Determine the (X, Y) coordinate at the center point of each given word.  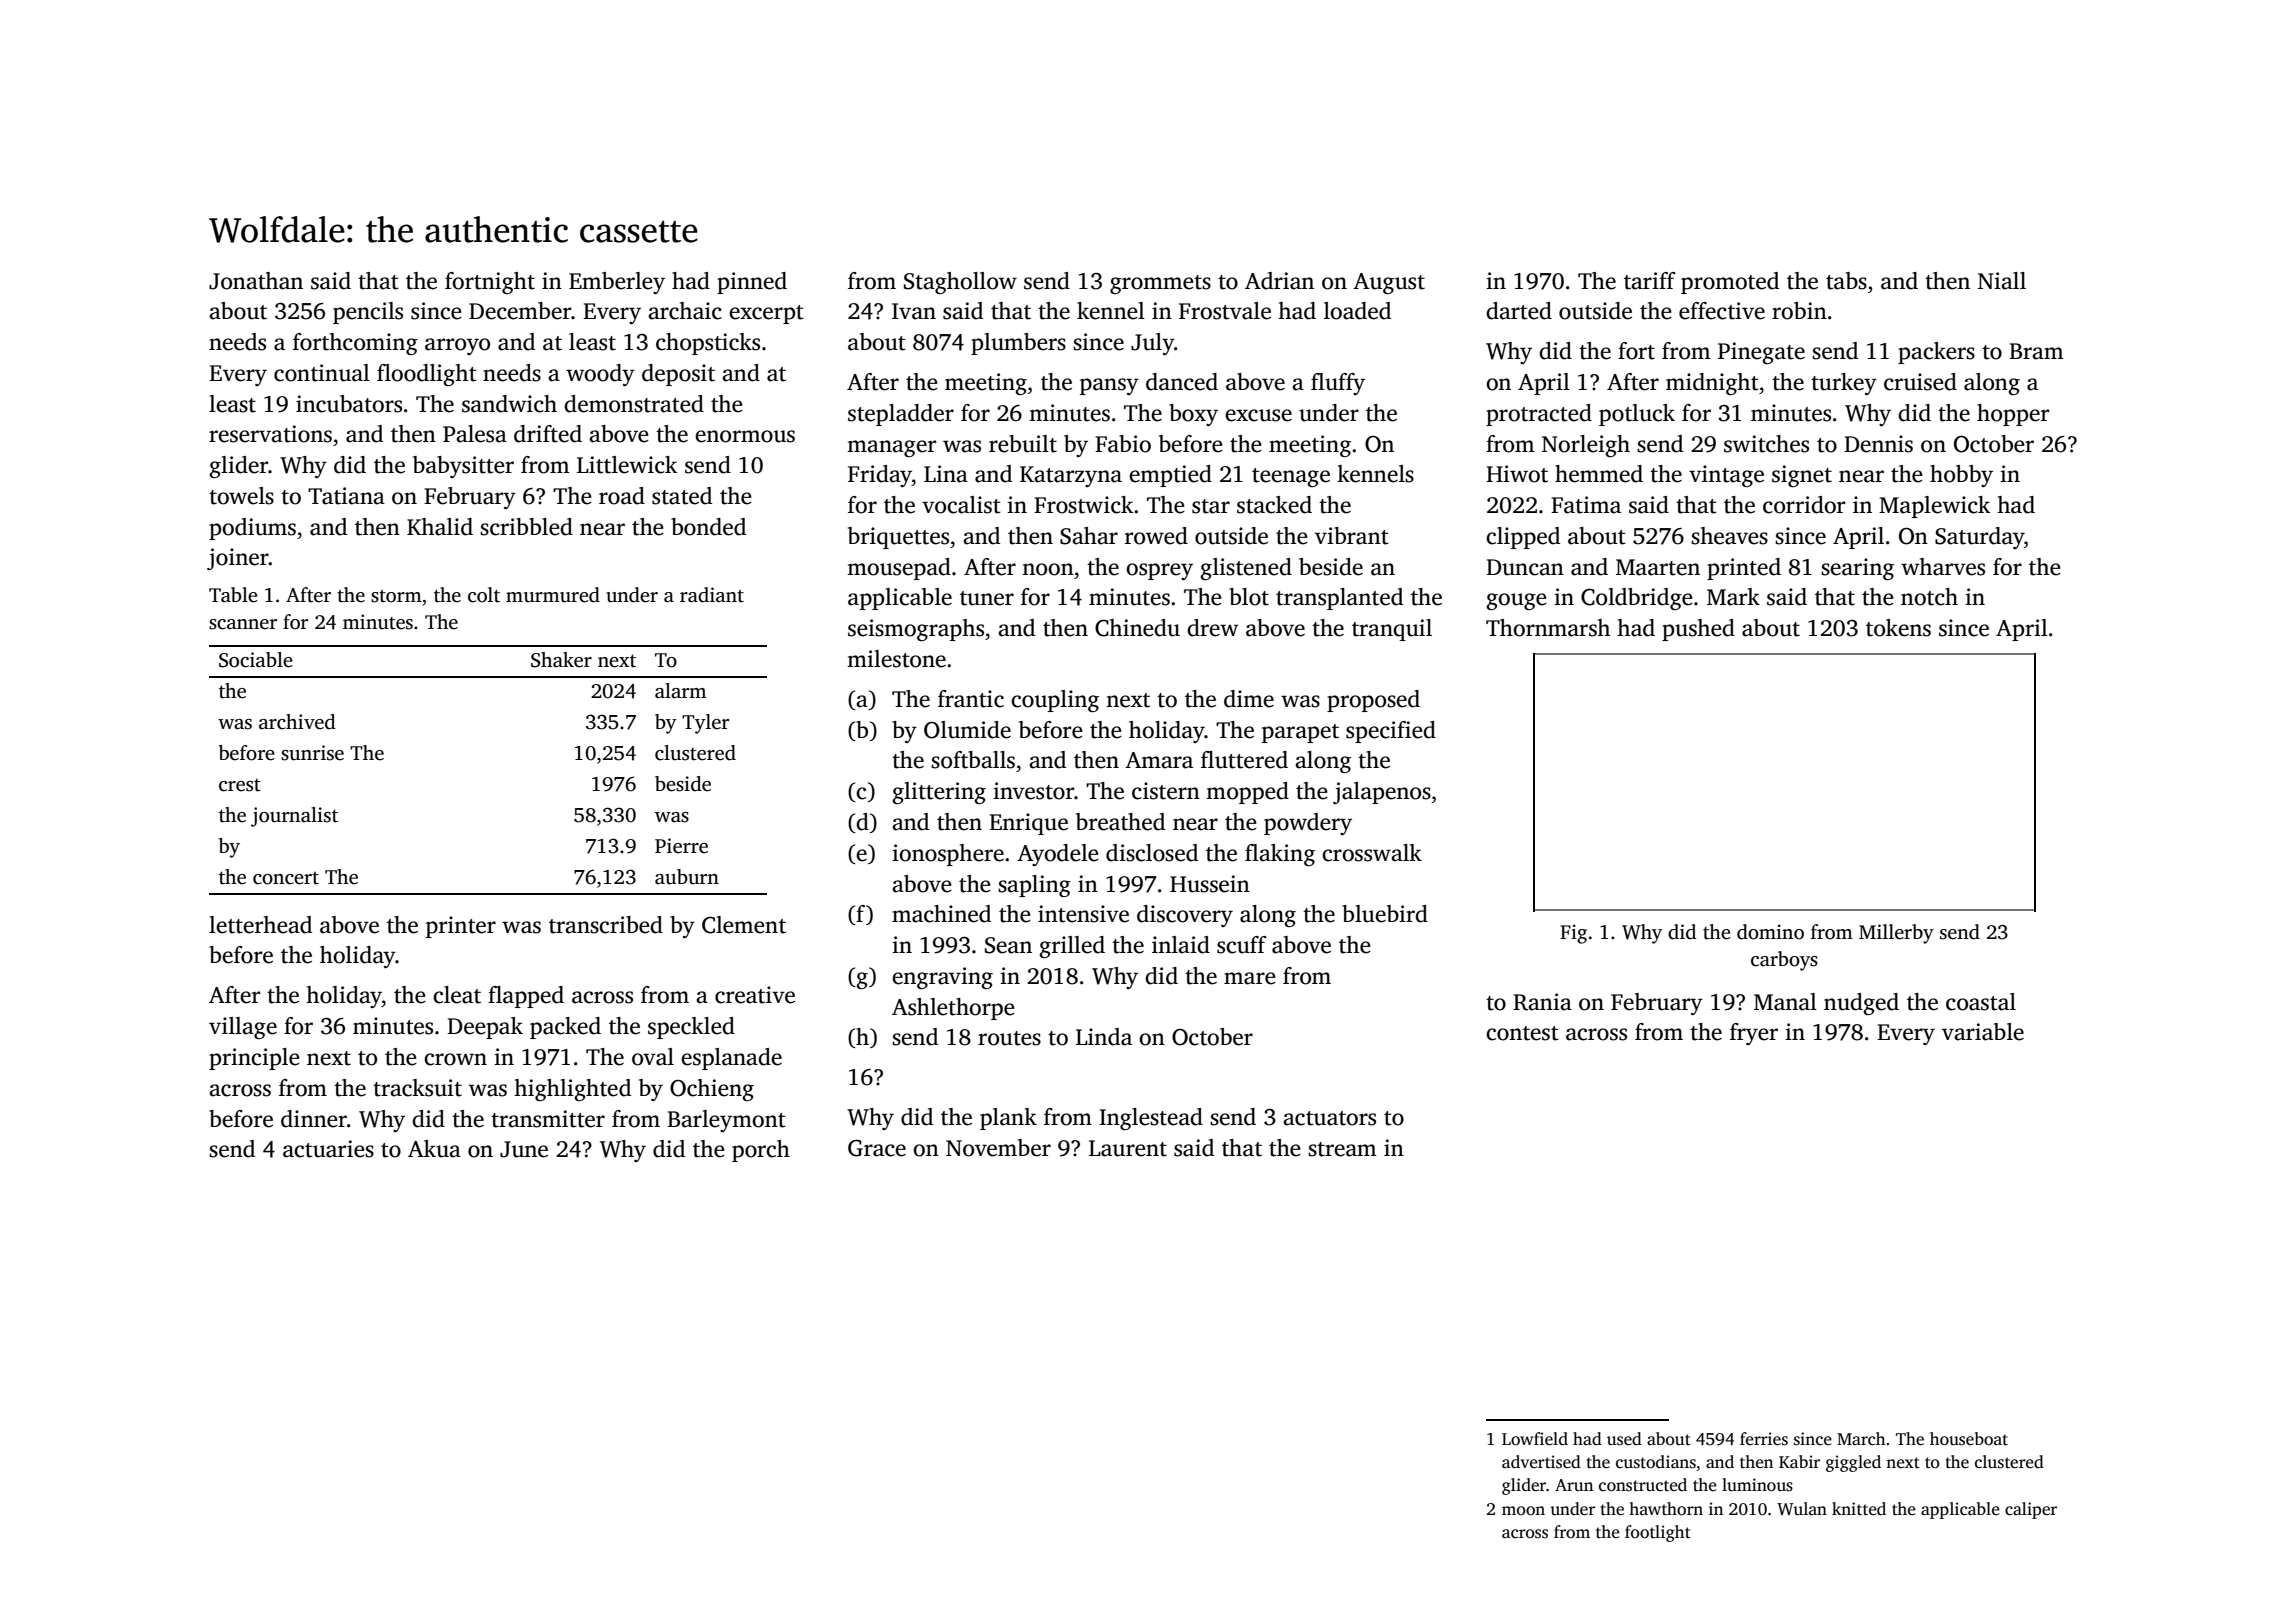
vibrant (1352, 536)
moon (1523, 1511)
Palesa (475, 434)
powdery (1308, 824)
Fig (1573, 934)
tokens (1898, 628)
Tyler (705, 724)
